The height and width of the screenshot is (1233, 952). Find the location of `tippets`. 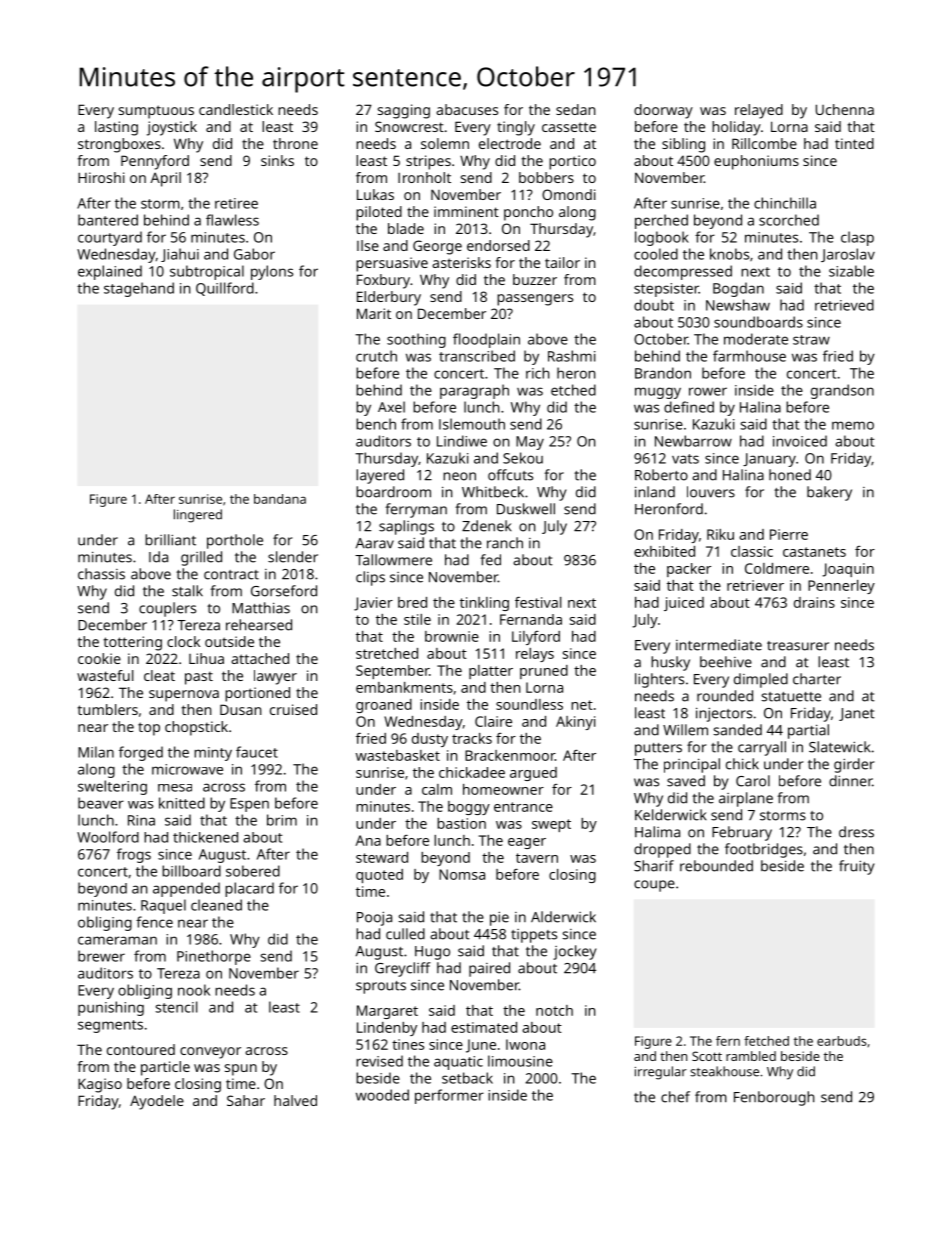

tippets is located at coordinates (534, 936).
